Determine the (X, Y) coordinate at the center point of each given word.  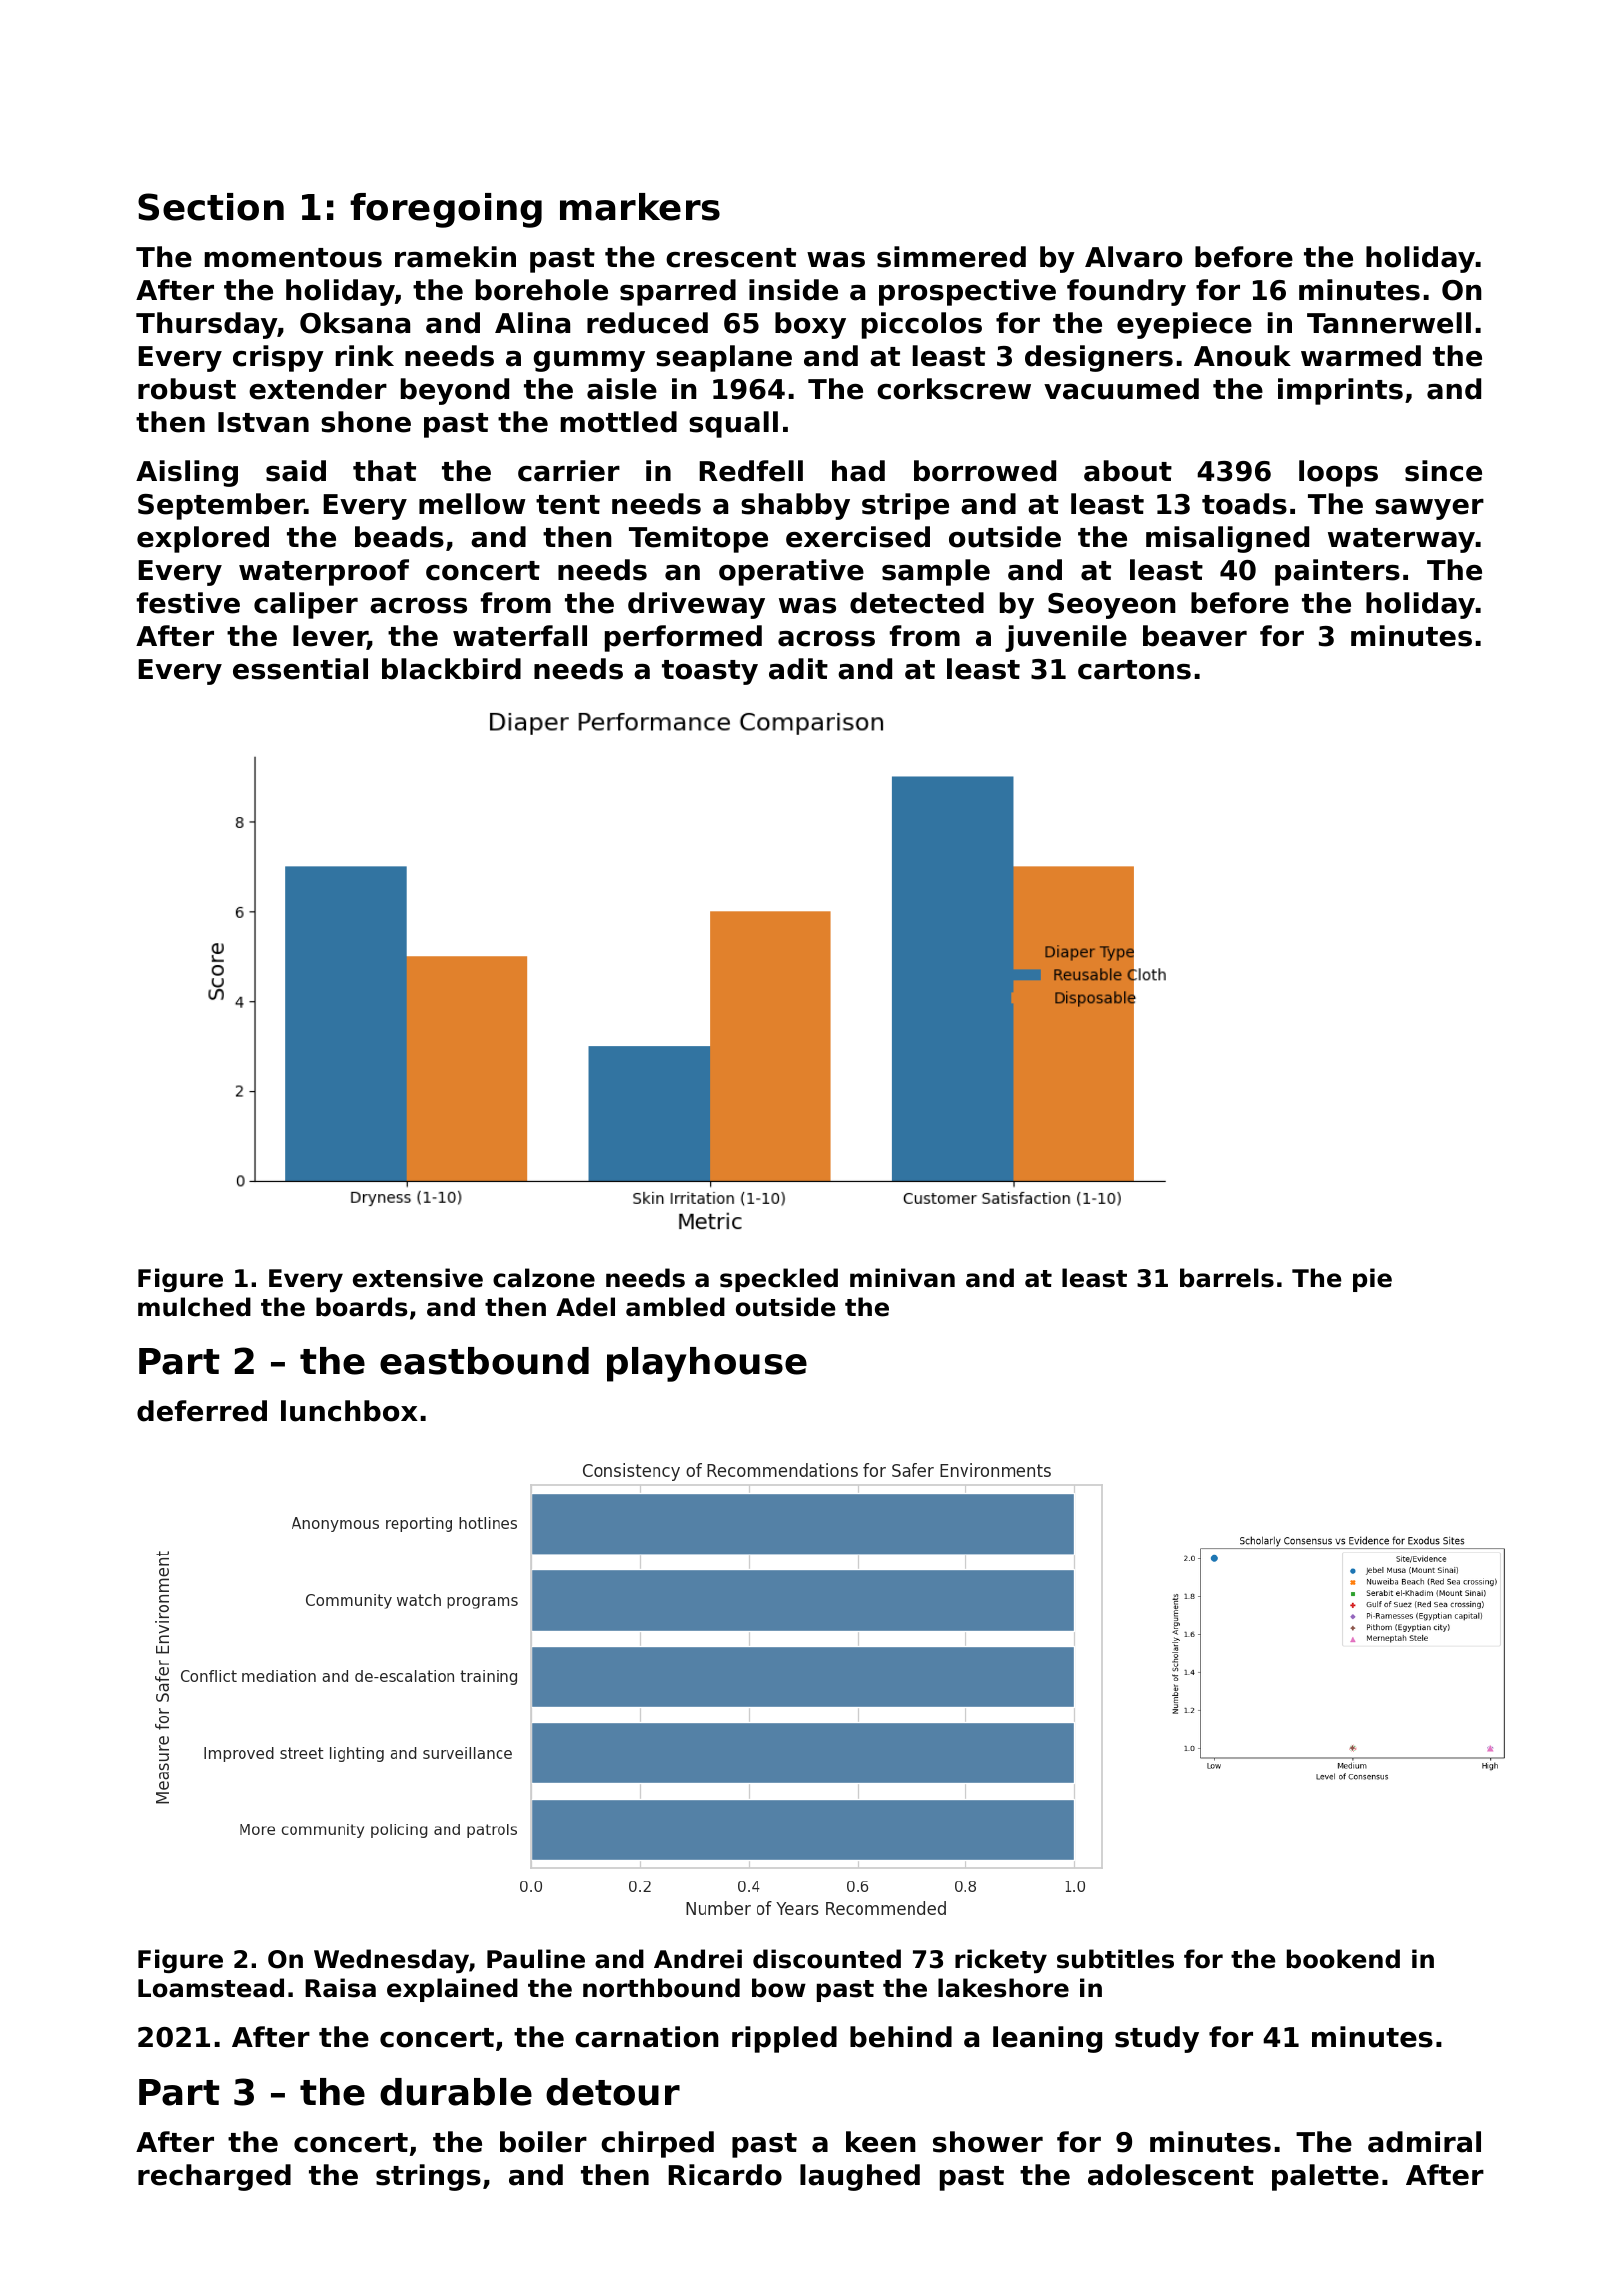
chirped (657, 2144)
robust (187, 389)
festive (188, 603)
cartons (1134, 670)
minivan (902, 1278)
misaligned (1227, 539)
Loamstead (211, 1988)
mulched (194, 1307)
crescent (731, 258)
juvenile (1066, 638)
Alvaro (1134, 257)
